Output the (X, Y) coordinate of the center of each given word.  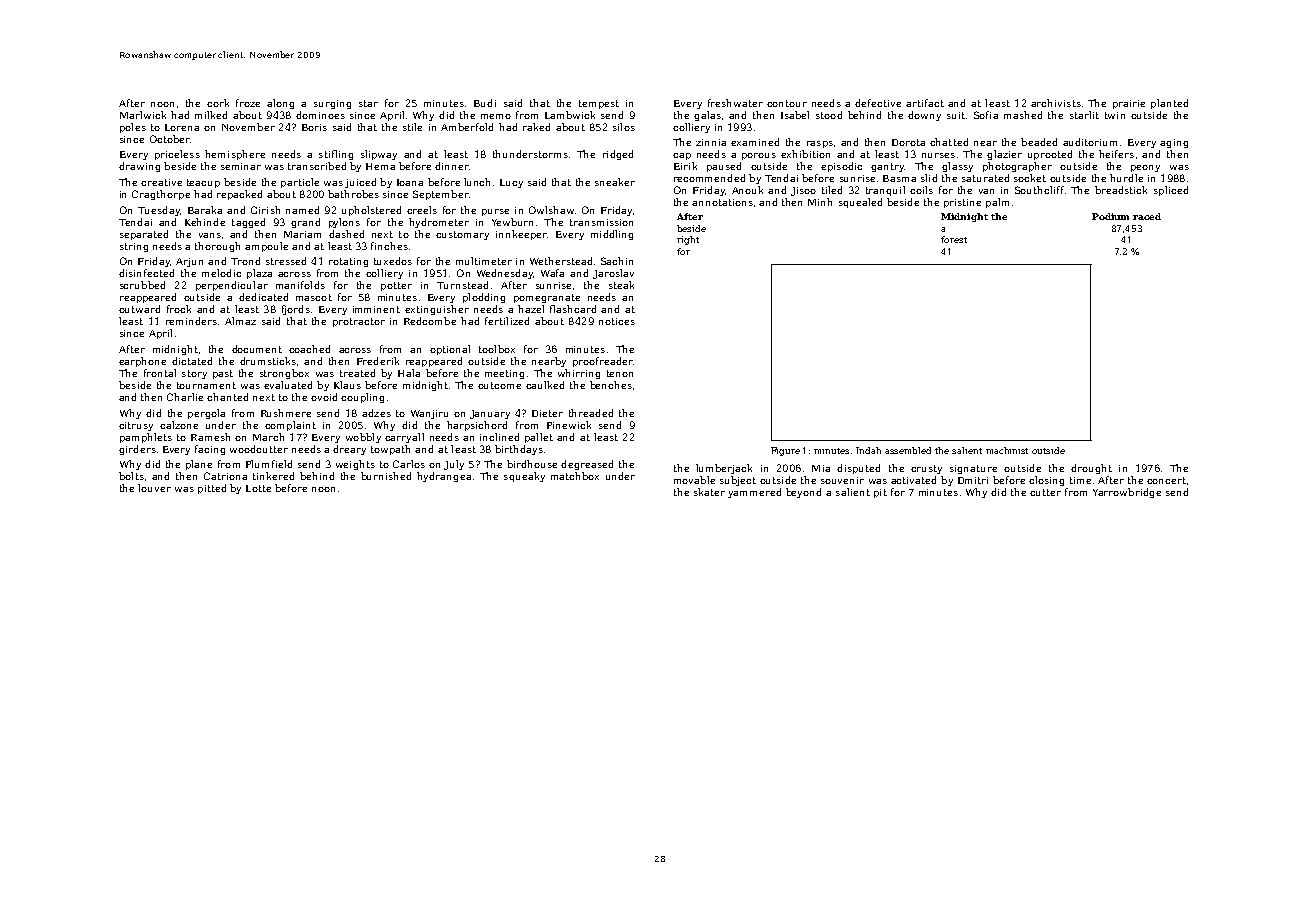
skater (709, 492)
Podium (1110, 216)
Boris (314, 127)
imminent (376, 309)
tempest (599, 104)
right (688, 240)
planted (1169, 104)
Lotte (258, 488)
